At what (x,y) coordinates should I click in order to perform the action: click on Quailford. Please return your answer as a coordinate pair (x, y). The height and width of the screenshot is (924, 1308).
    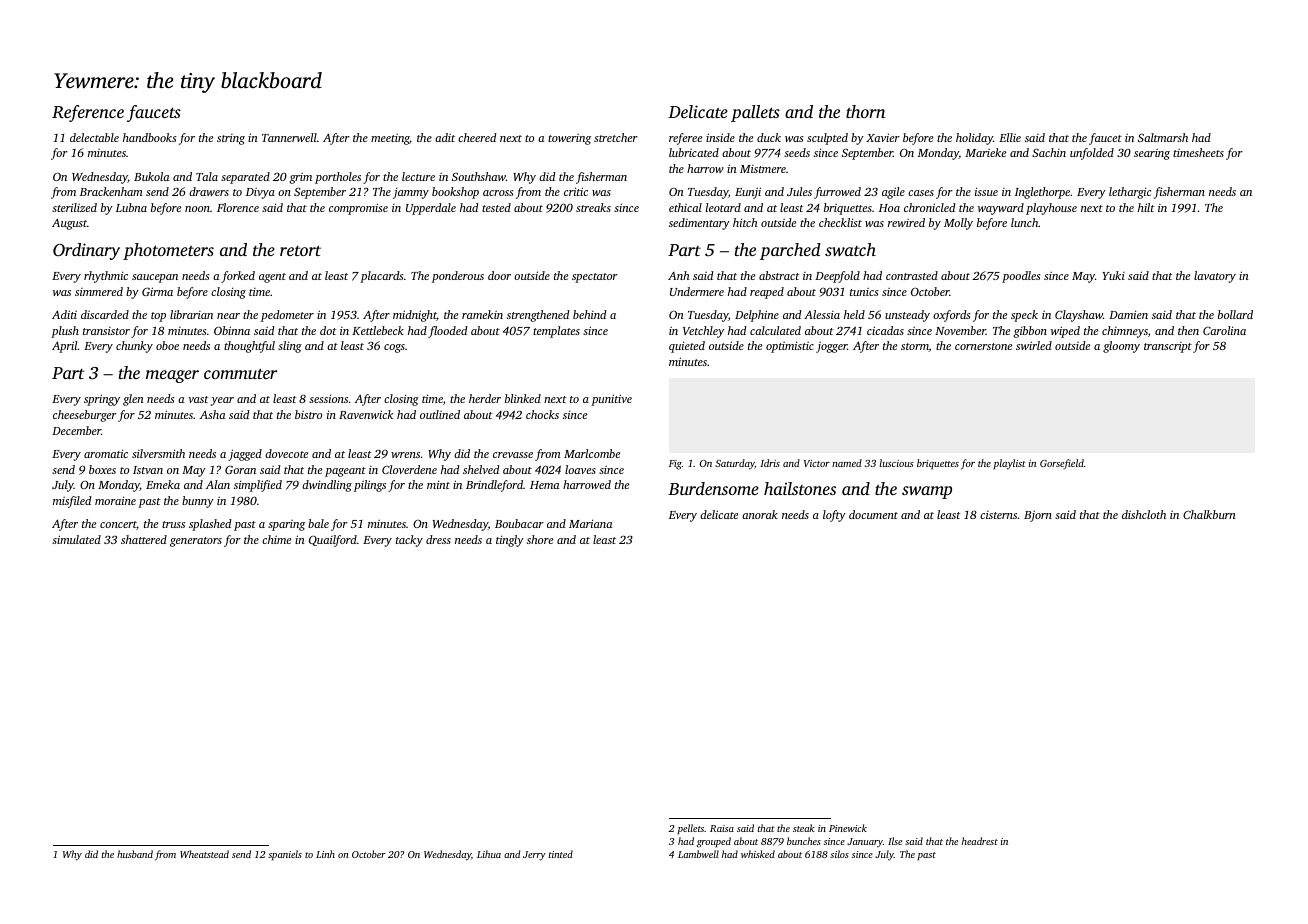
    Looking at the image, I should click on (333, 541).
